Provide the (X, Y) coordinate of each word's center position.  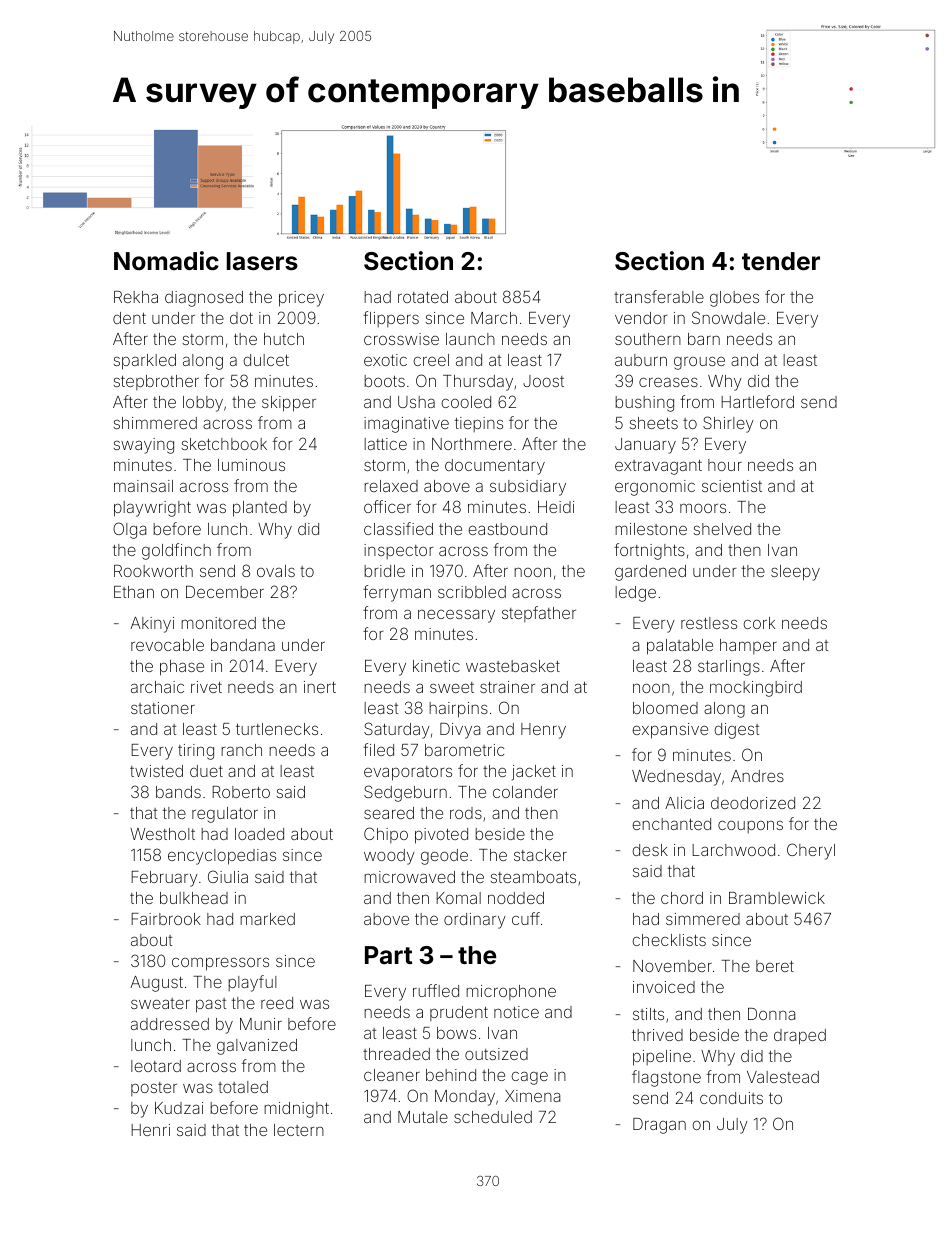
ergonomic (655, 488)
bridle (384, 571)
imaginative (406, 425)
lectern (299, 1130)
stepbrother (156, 382)
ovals (276, 571)
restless (709, 623)
